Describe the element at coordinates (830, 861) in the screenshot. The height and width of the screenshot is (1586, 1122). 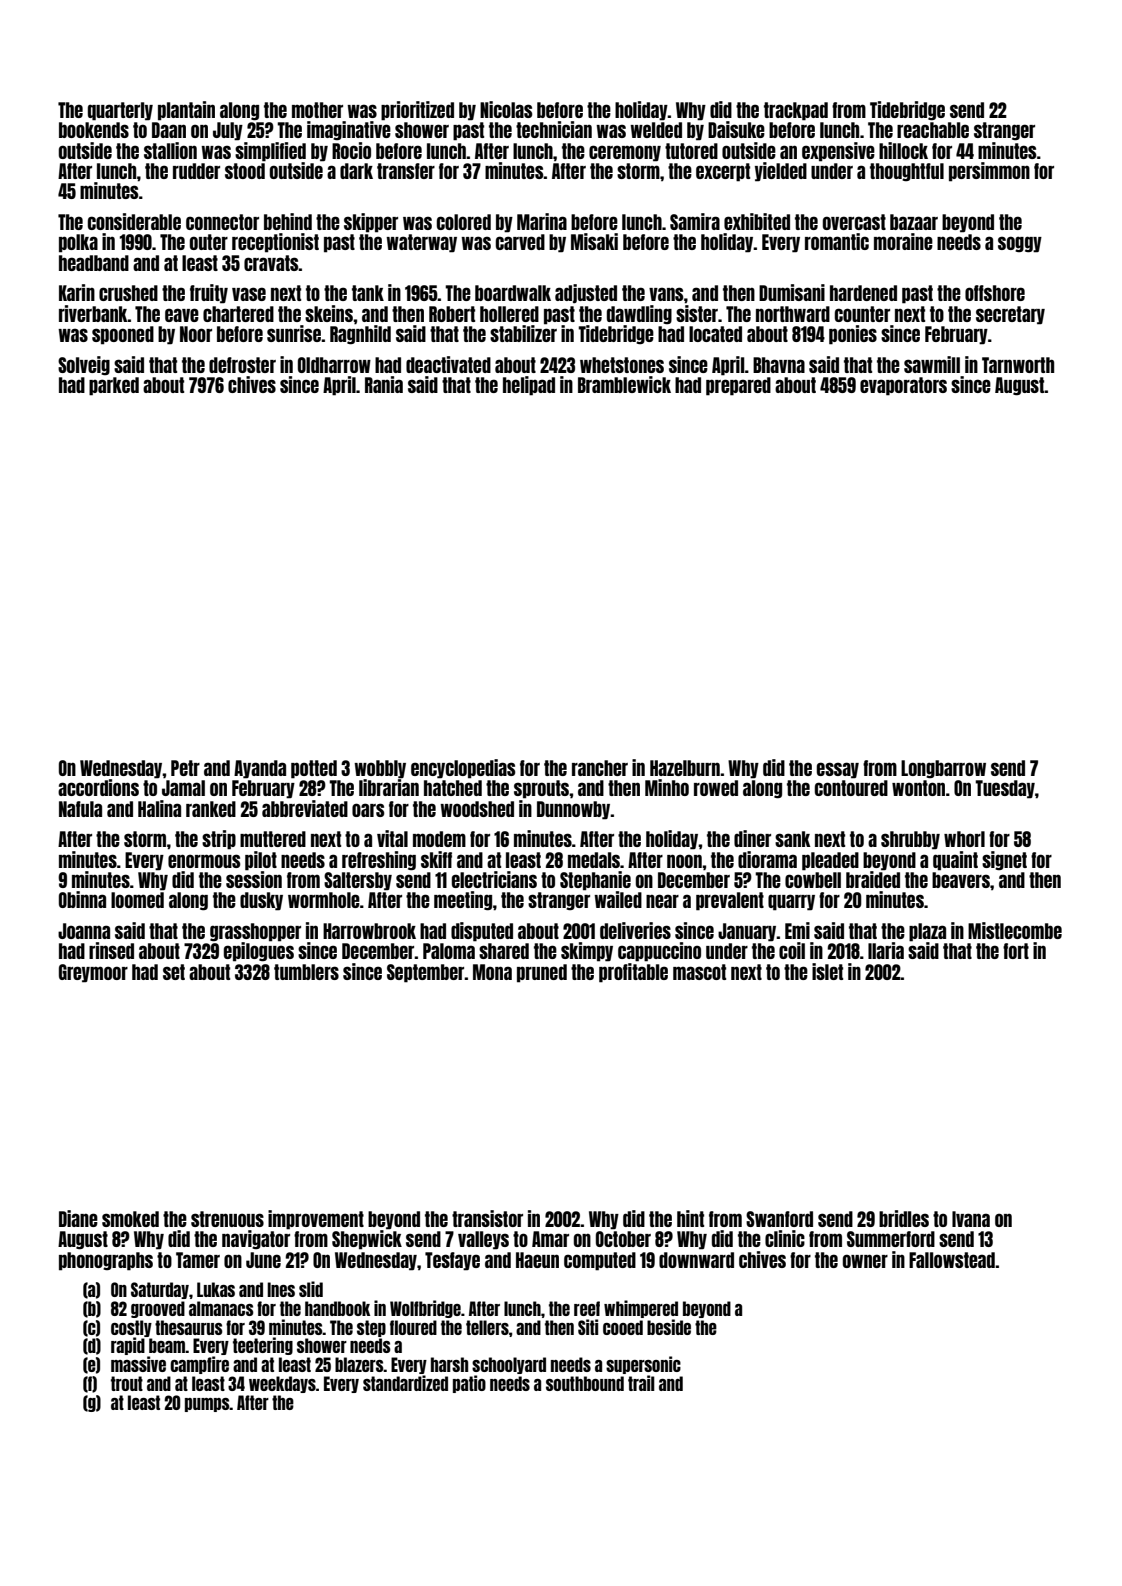
I see `pleaded` at that location.
